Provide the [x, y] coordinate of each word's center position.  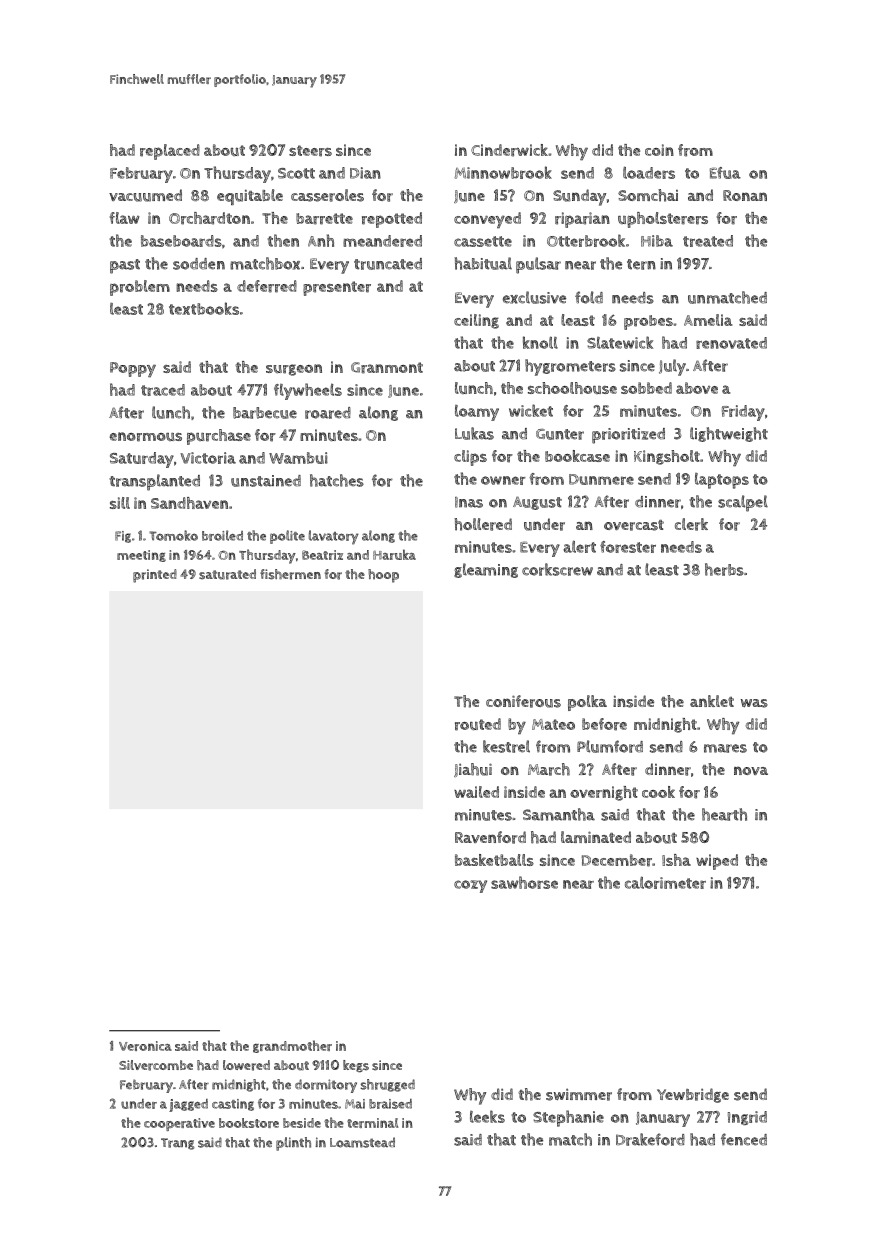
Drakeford [650, 1139]
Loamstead [362, 1142]
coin [659, 150]
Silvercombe [156, 1065]
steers [310, 151]
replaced [170, 152]
